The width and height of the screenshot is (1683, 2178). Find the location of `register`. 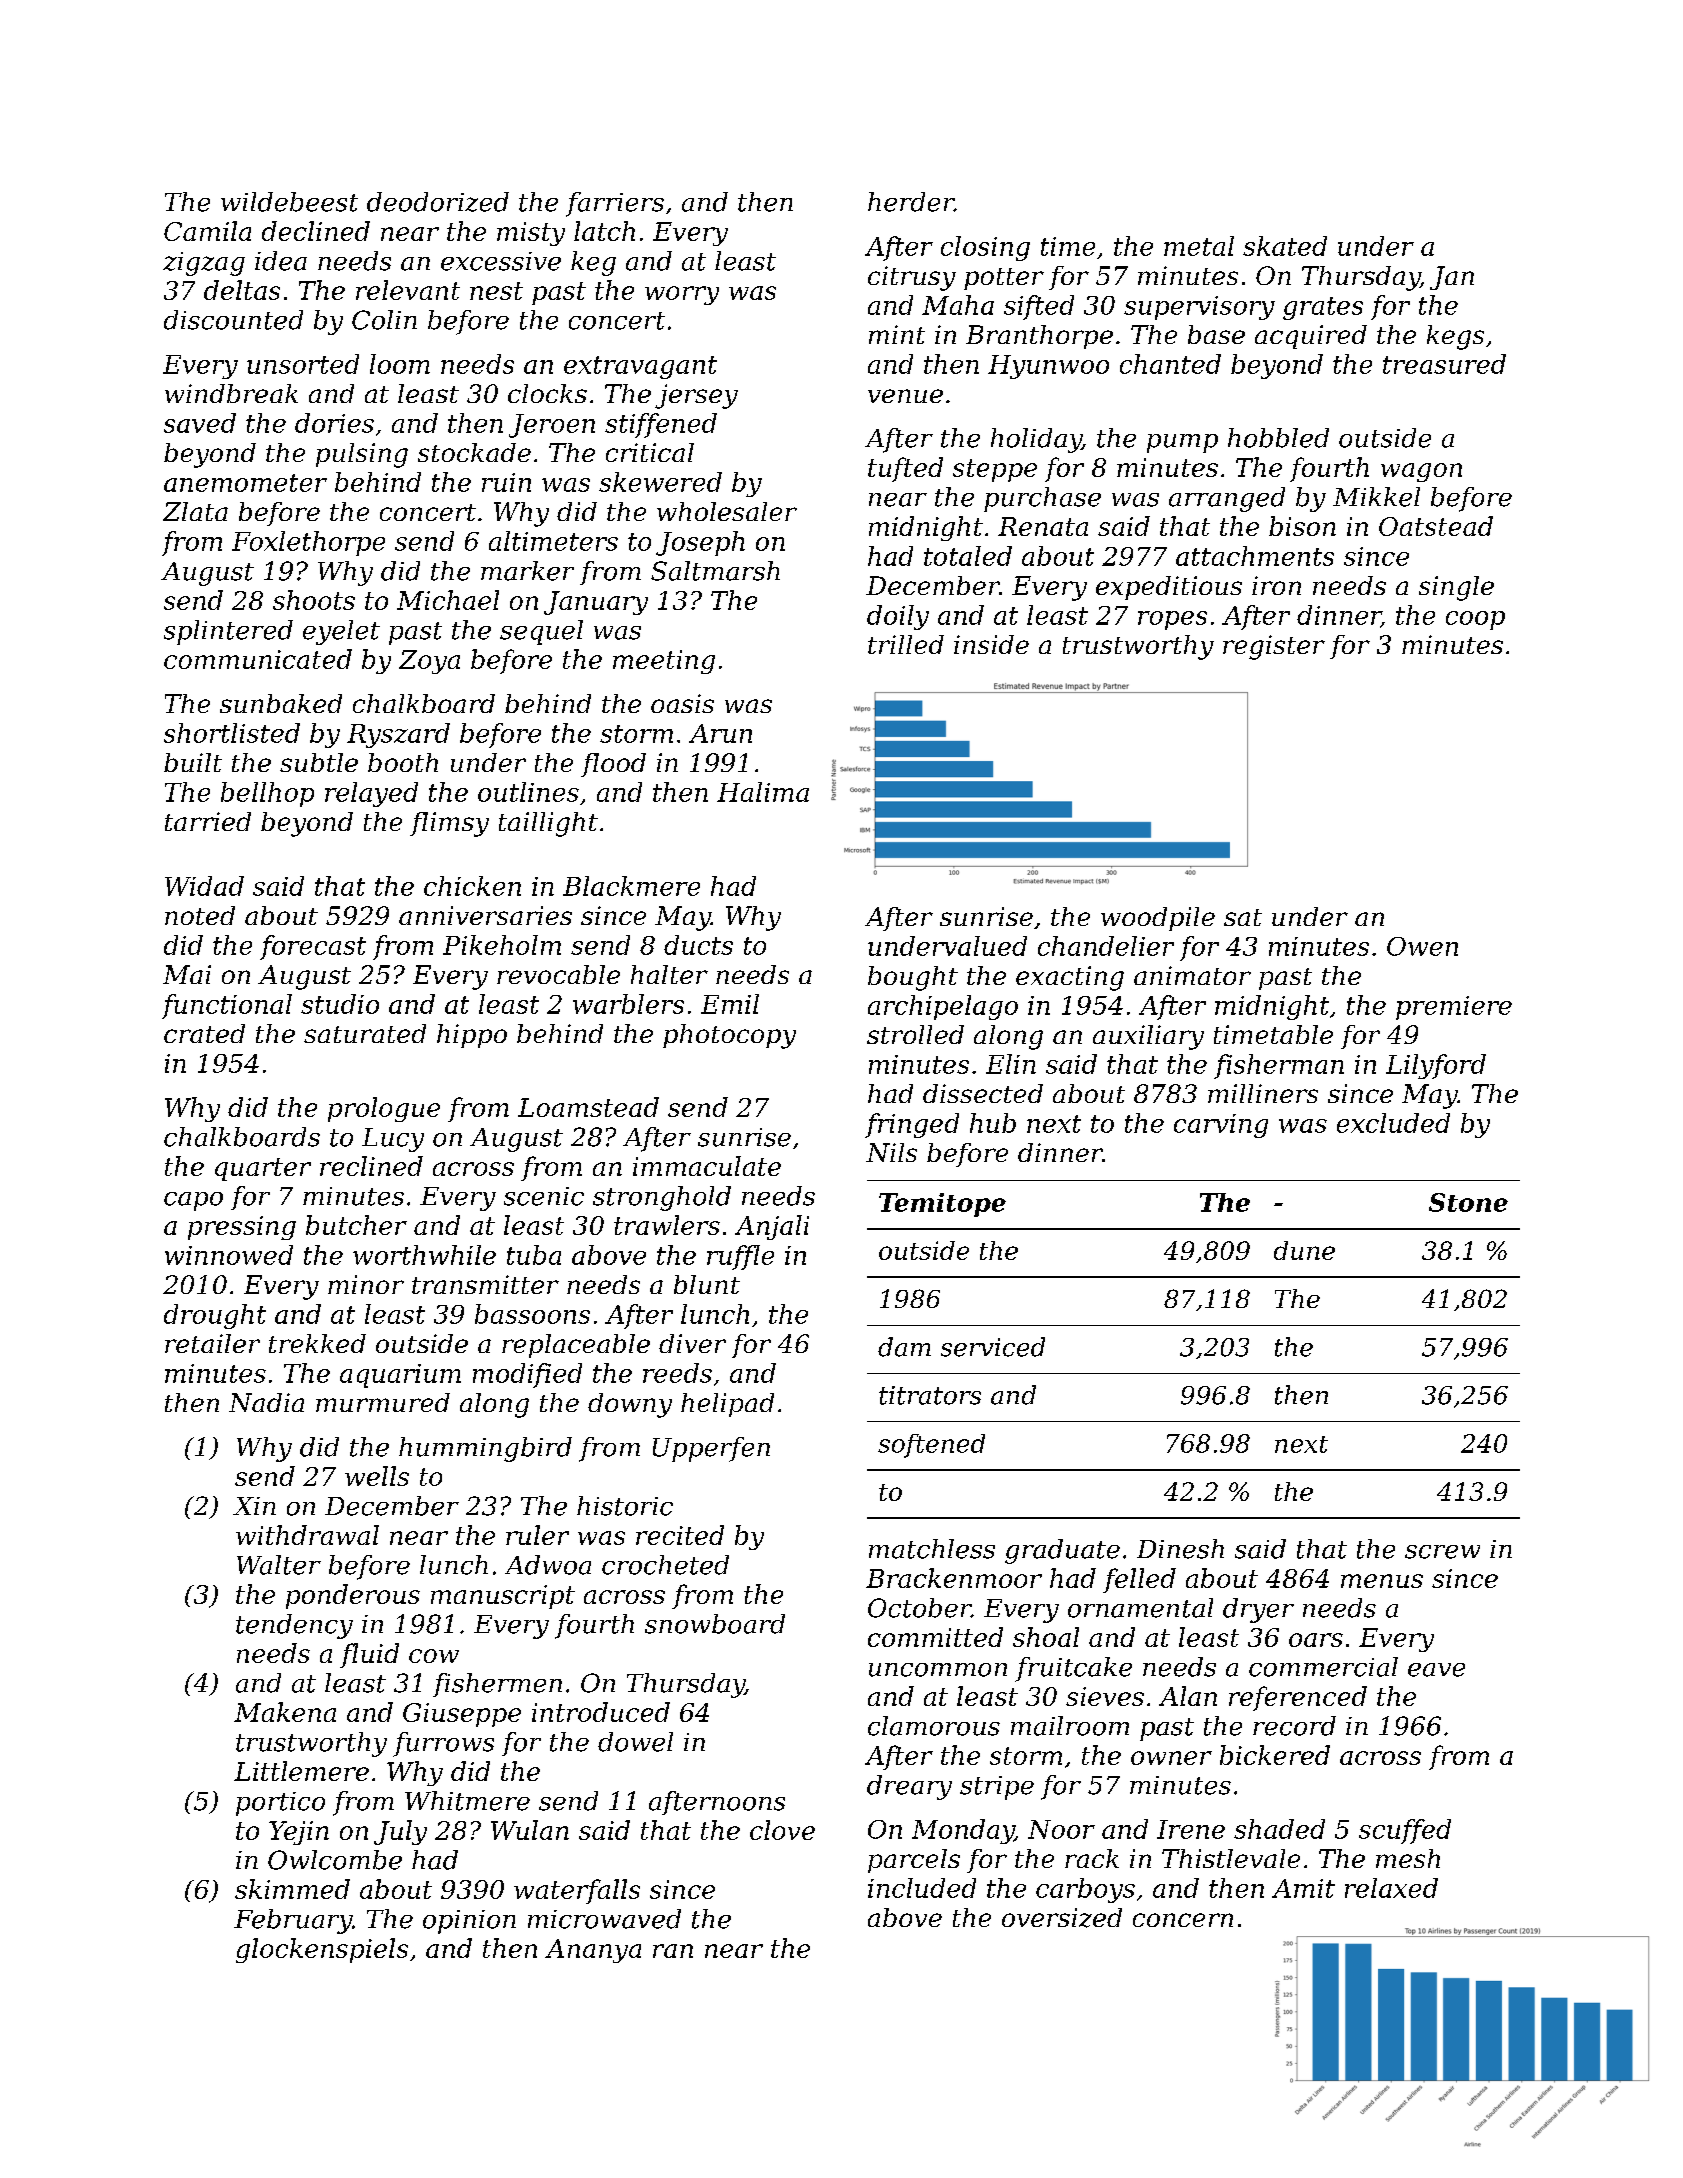

register is located at coordinates (1274, 647).
